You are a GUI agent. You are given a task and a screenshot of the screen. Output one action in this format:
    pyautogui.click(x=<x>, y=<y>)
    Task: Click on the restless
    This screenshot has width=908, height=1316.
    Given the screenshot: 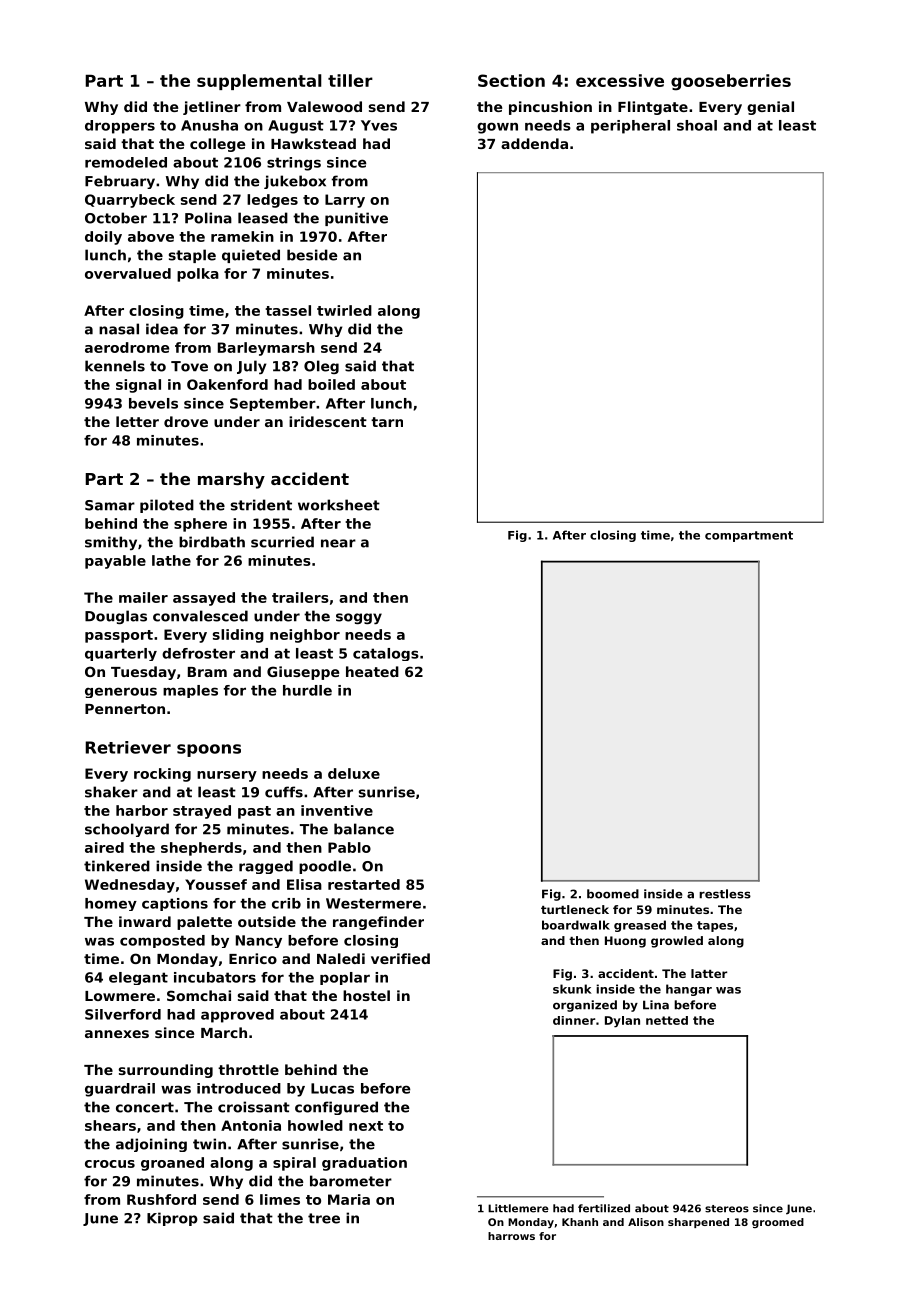 What is the action you would take?
    pyautogui.click(x=725, y=894)
